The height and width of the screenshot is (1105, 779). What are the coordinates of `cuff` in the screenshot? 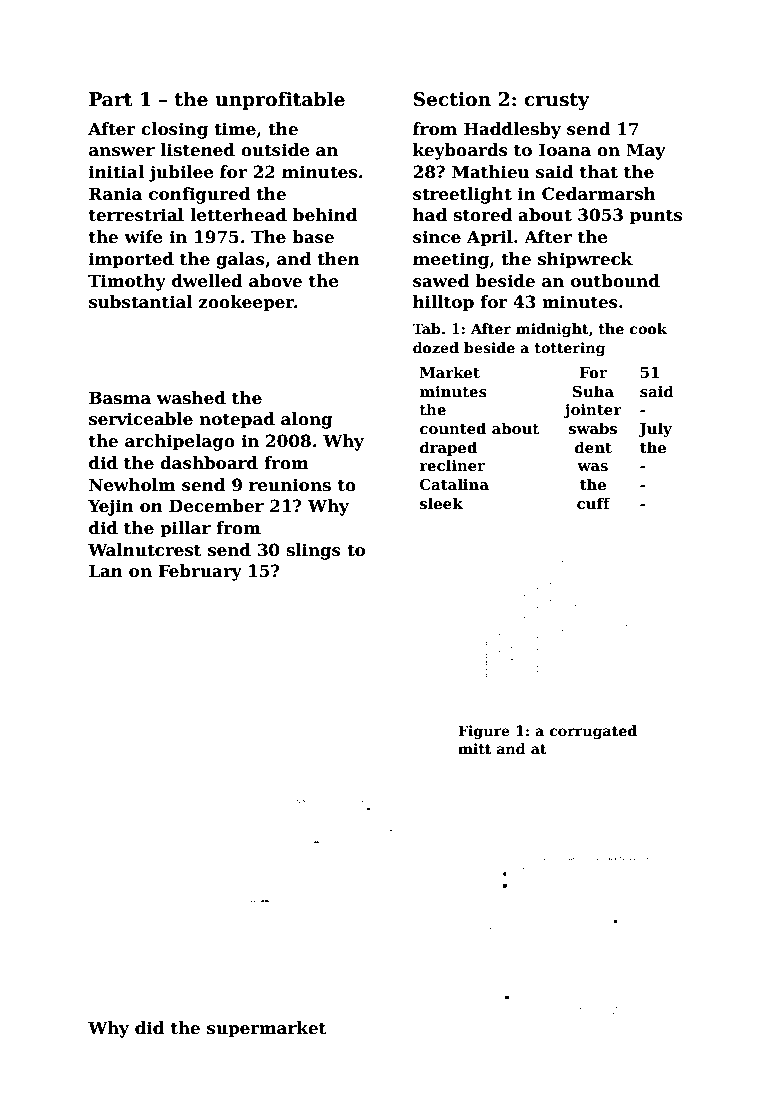 It's located at (594, 503).
